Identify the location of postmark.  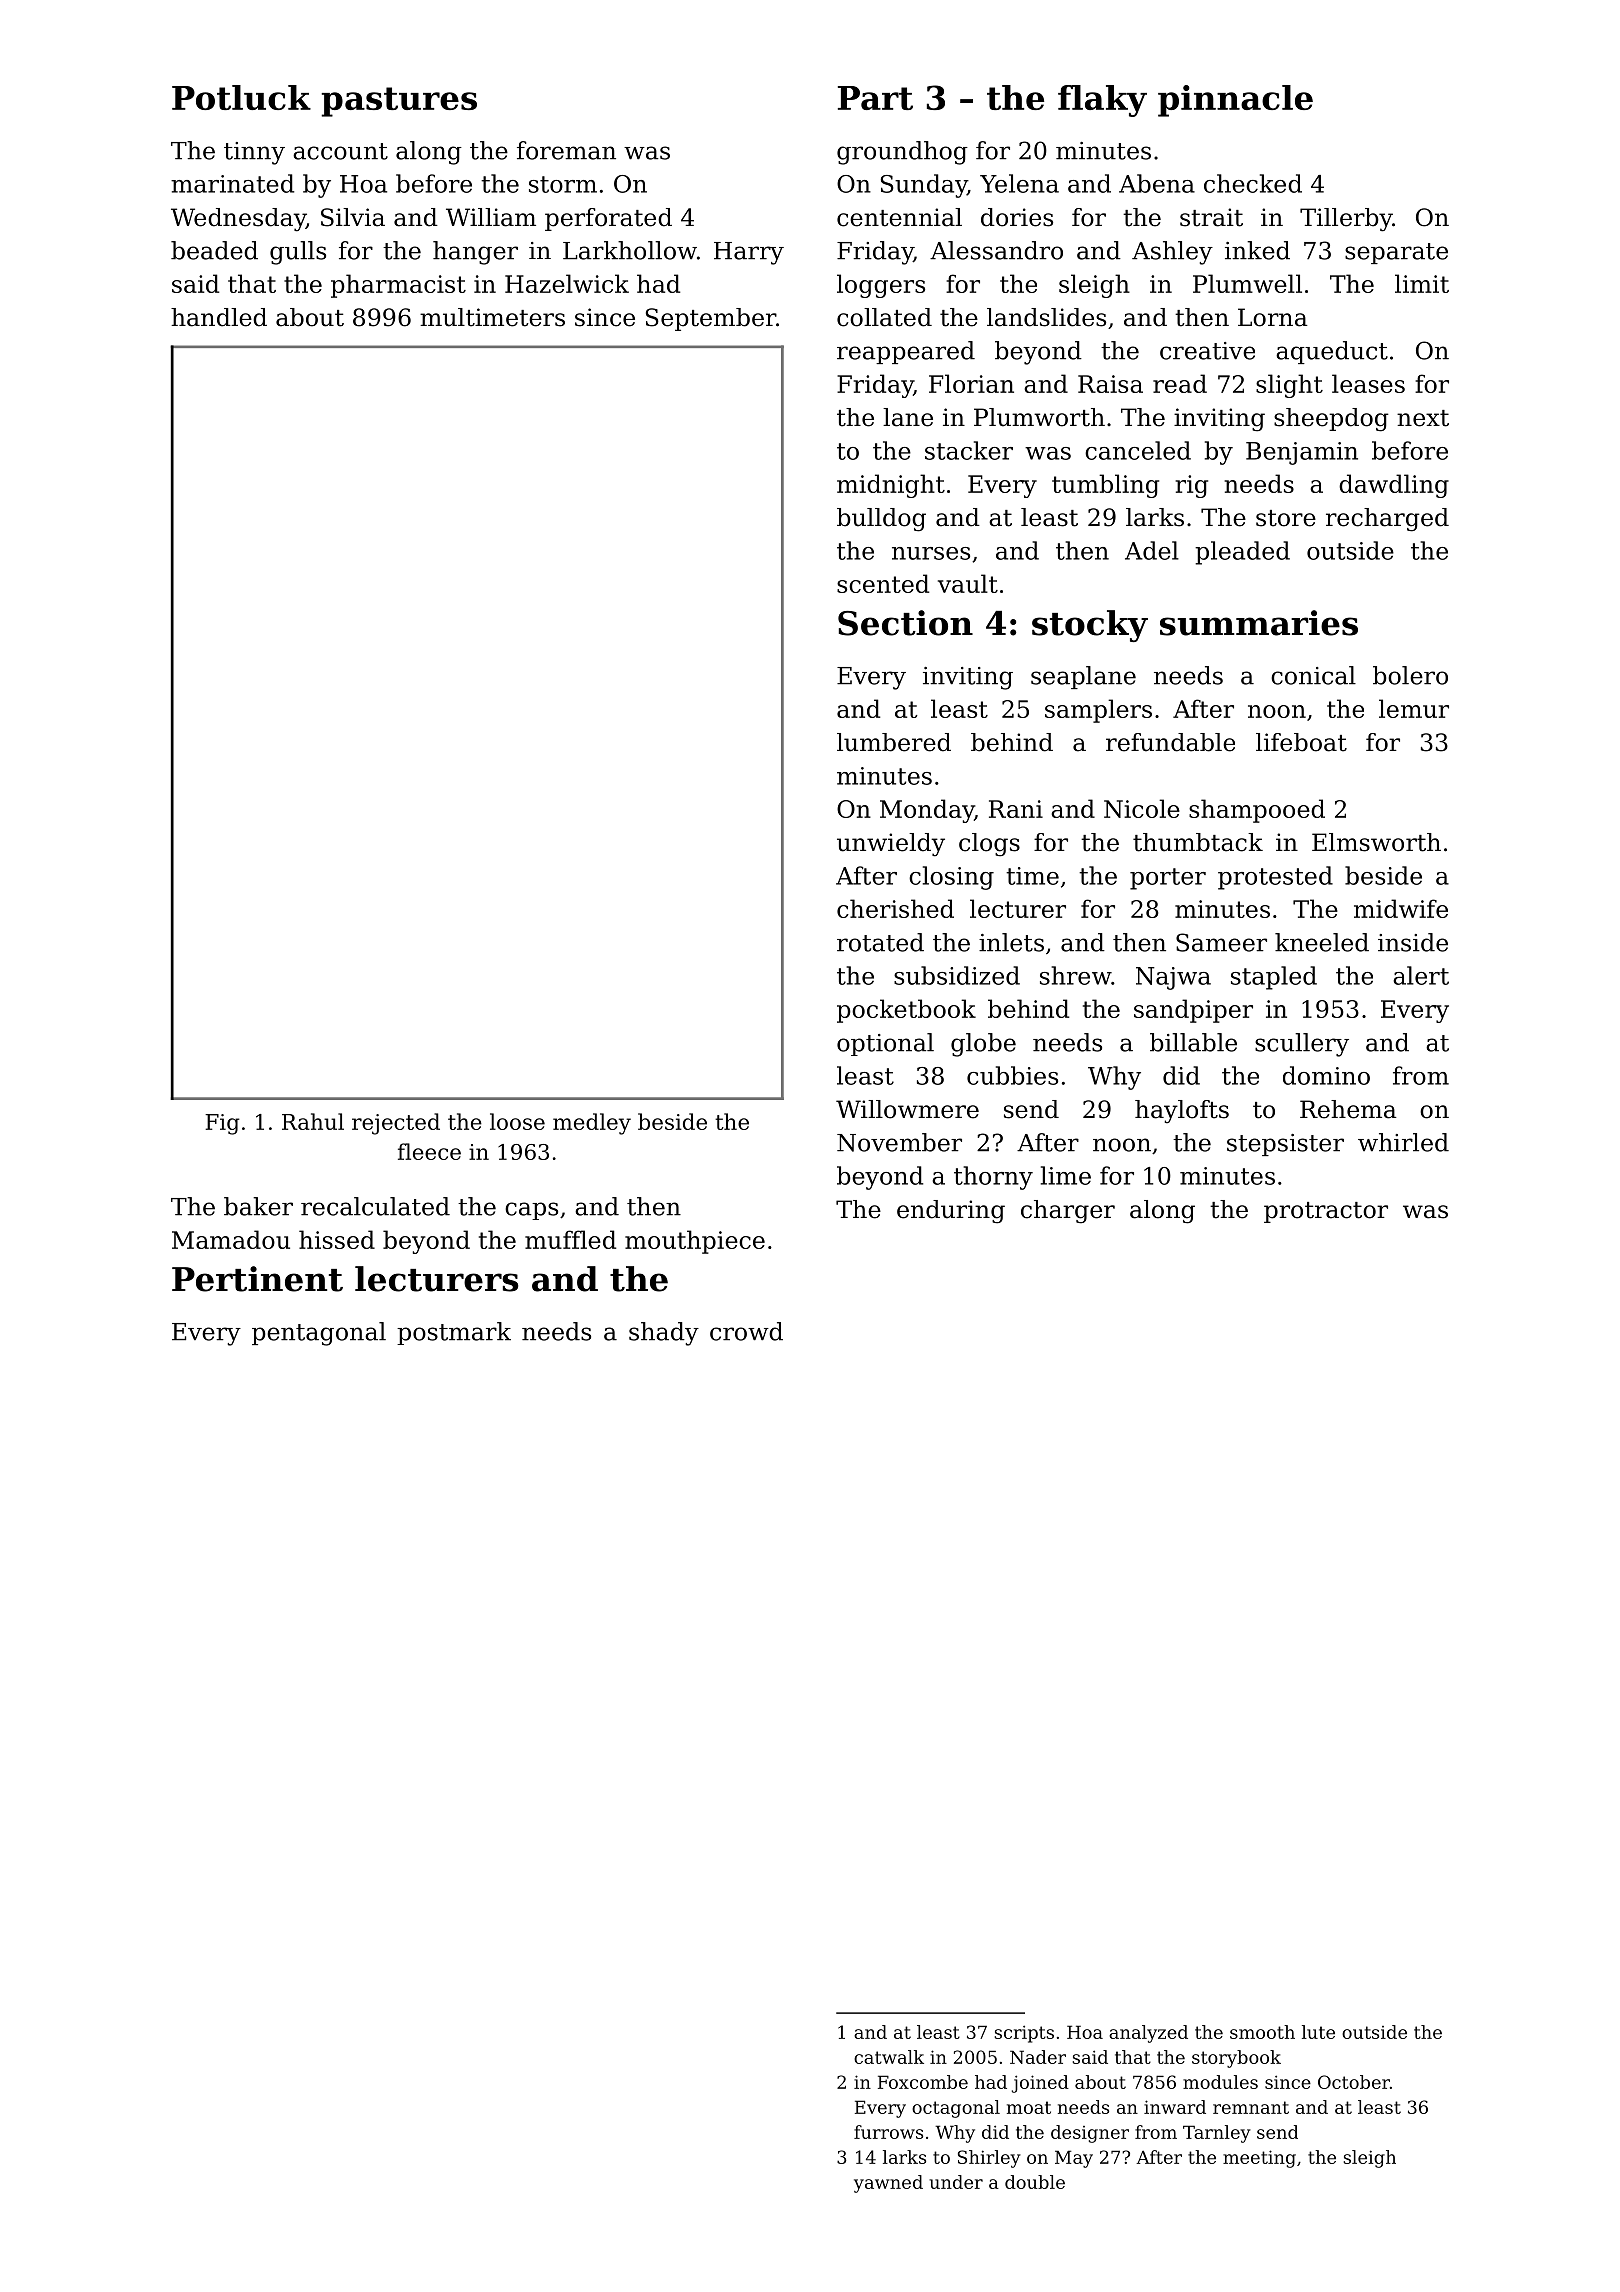
(454, 1333).
